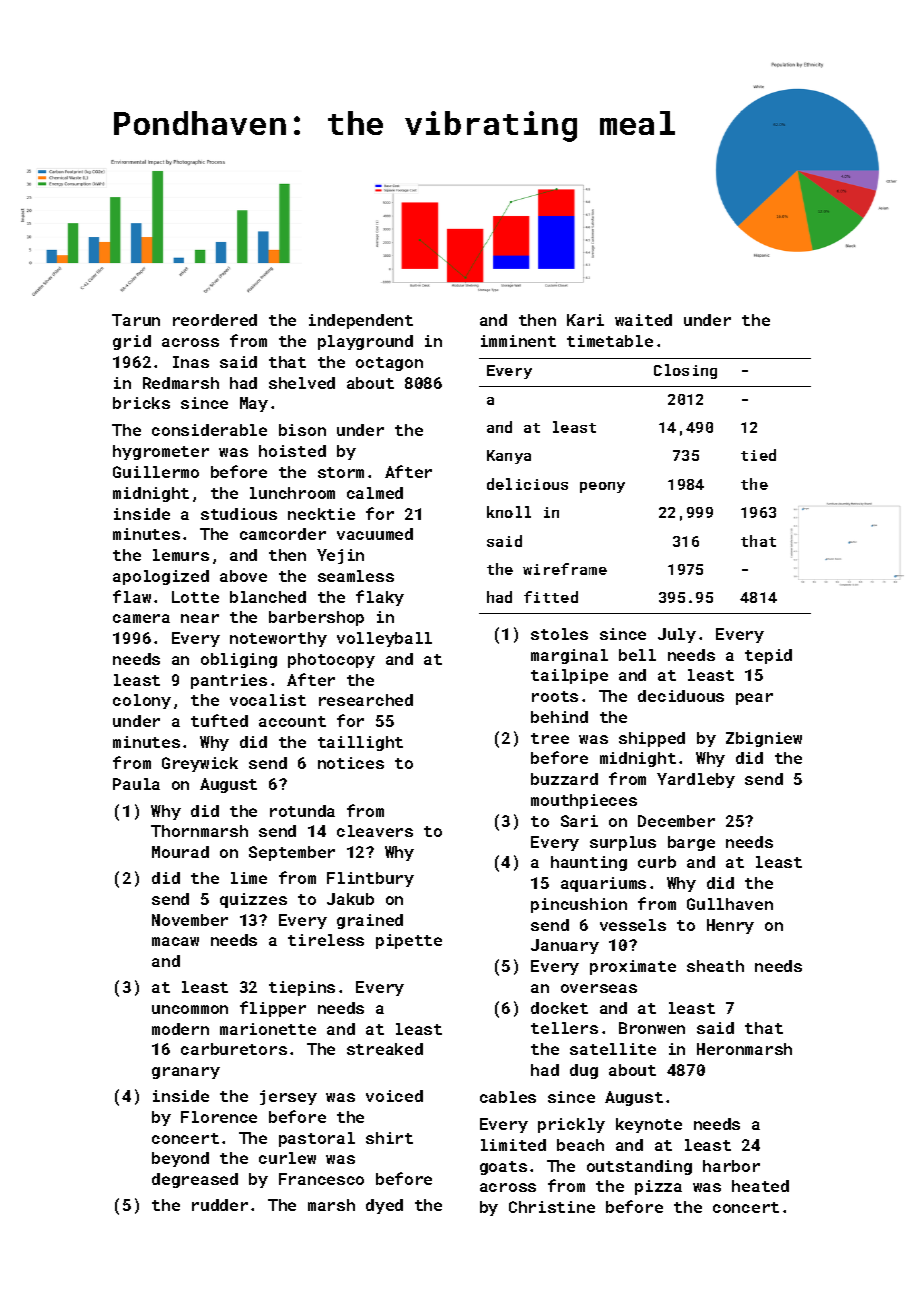 Image resolution: width=924 pixels, height=1314 pixels. What do you see at coordinates (215, 320) in the screenshot?
I see `reordered` at bounding box center [215, 320].
